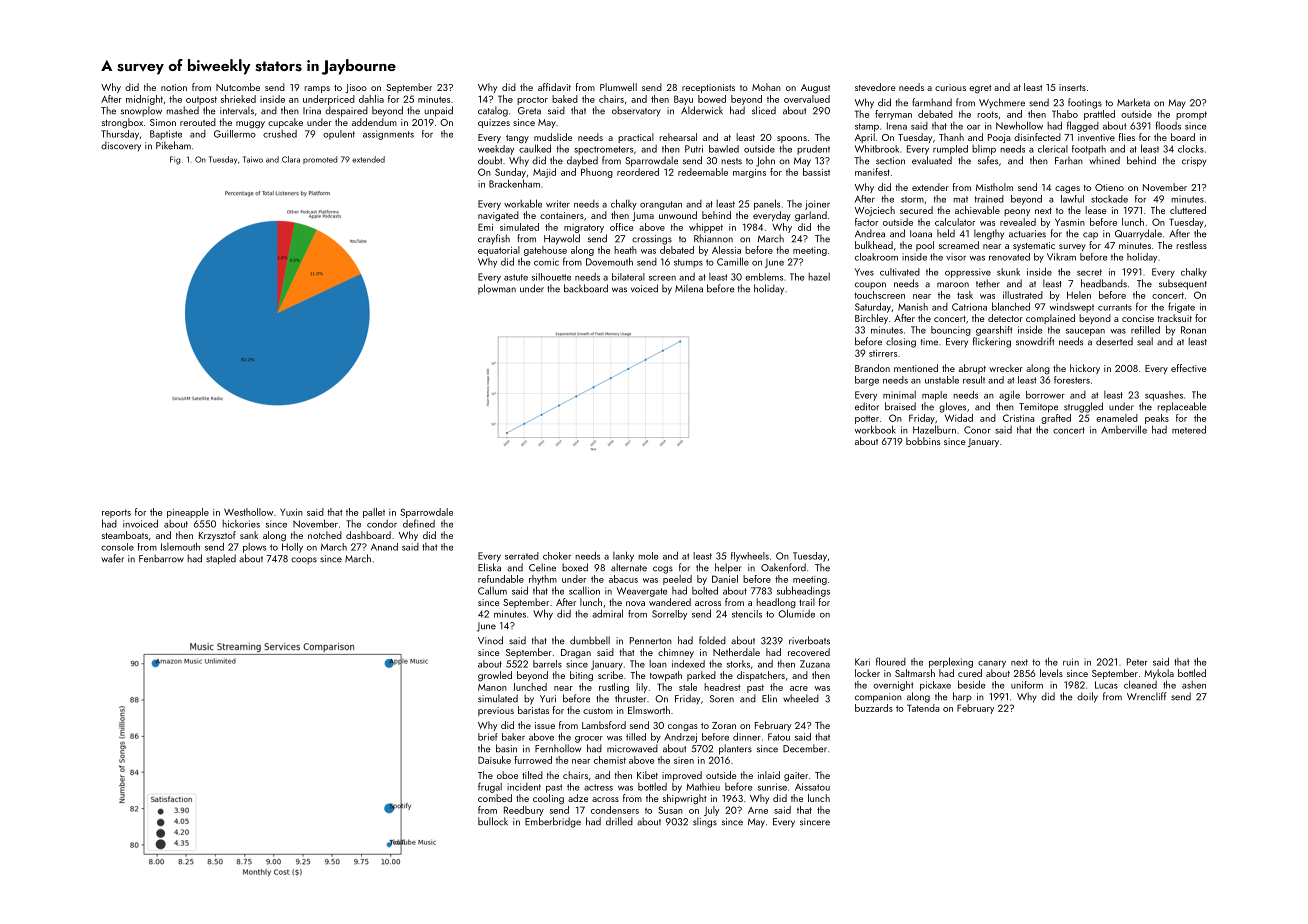  I want to click on frugal, so click(490, 787).
